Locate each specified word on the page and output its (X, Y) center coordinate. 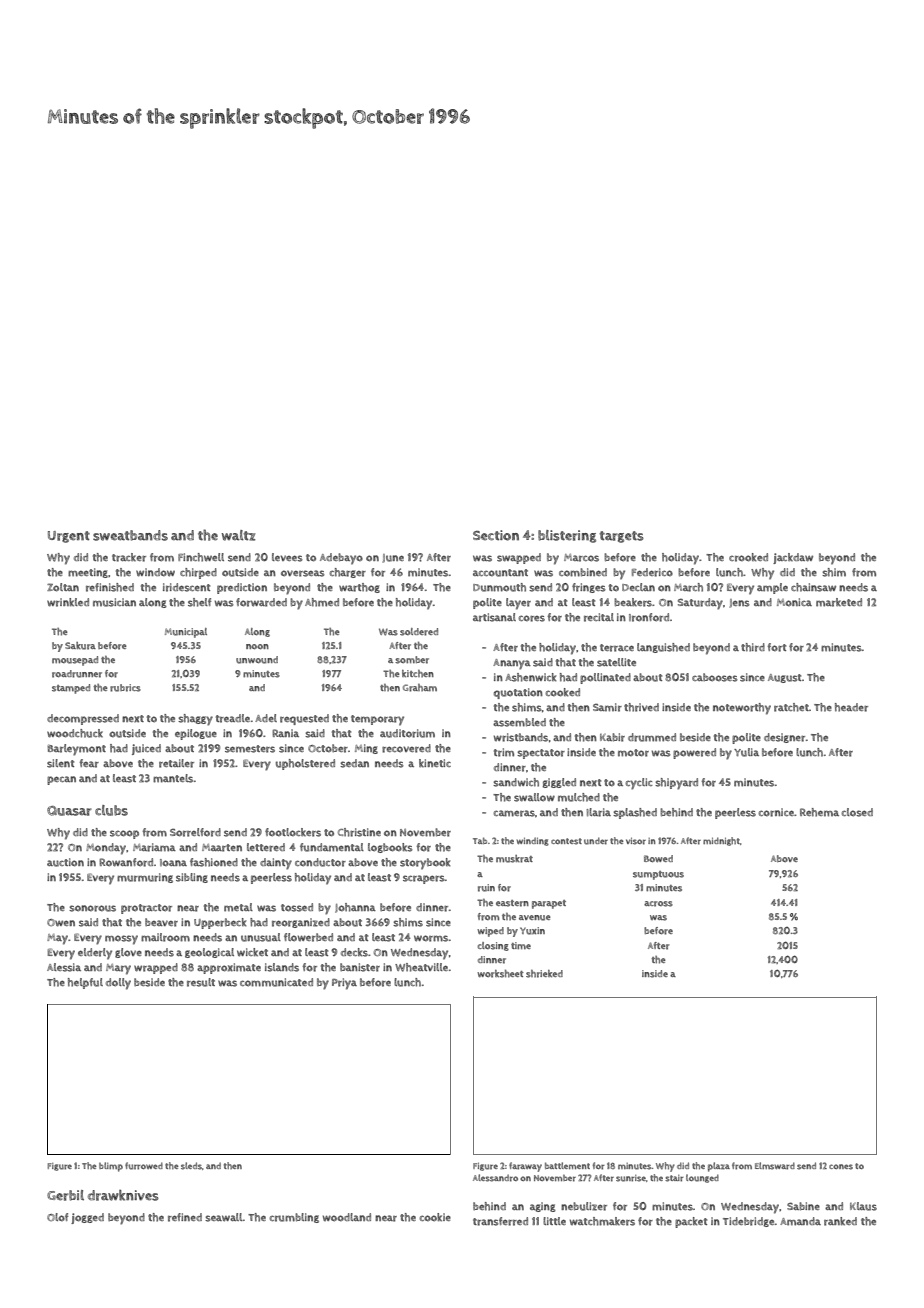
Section (496, 535)
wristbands (521, 737)
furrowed (144, 1166)
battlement (567, 1165)
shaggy (195, 720)
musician (114, 602)
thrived (641, 707)
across (658, 904)
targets (621, 537)
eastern (512, 903)
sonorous (92, 908)
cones (841, 1167)
